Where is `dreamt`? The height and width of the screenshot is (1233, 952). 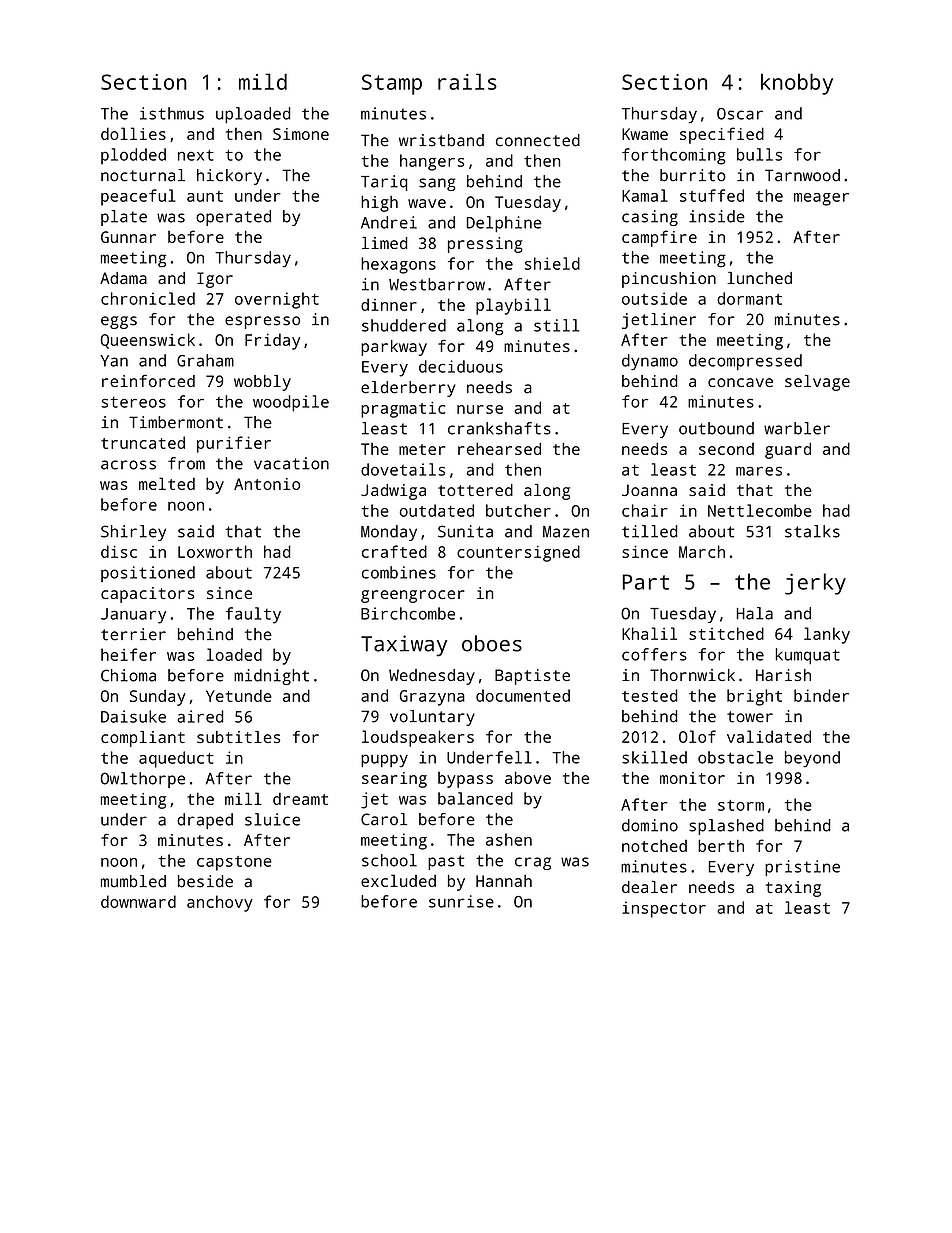
dreamt is located at coordinates (300, 799).
